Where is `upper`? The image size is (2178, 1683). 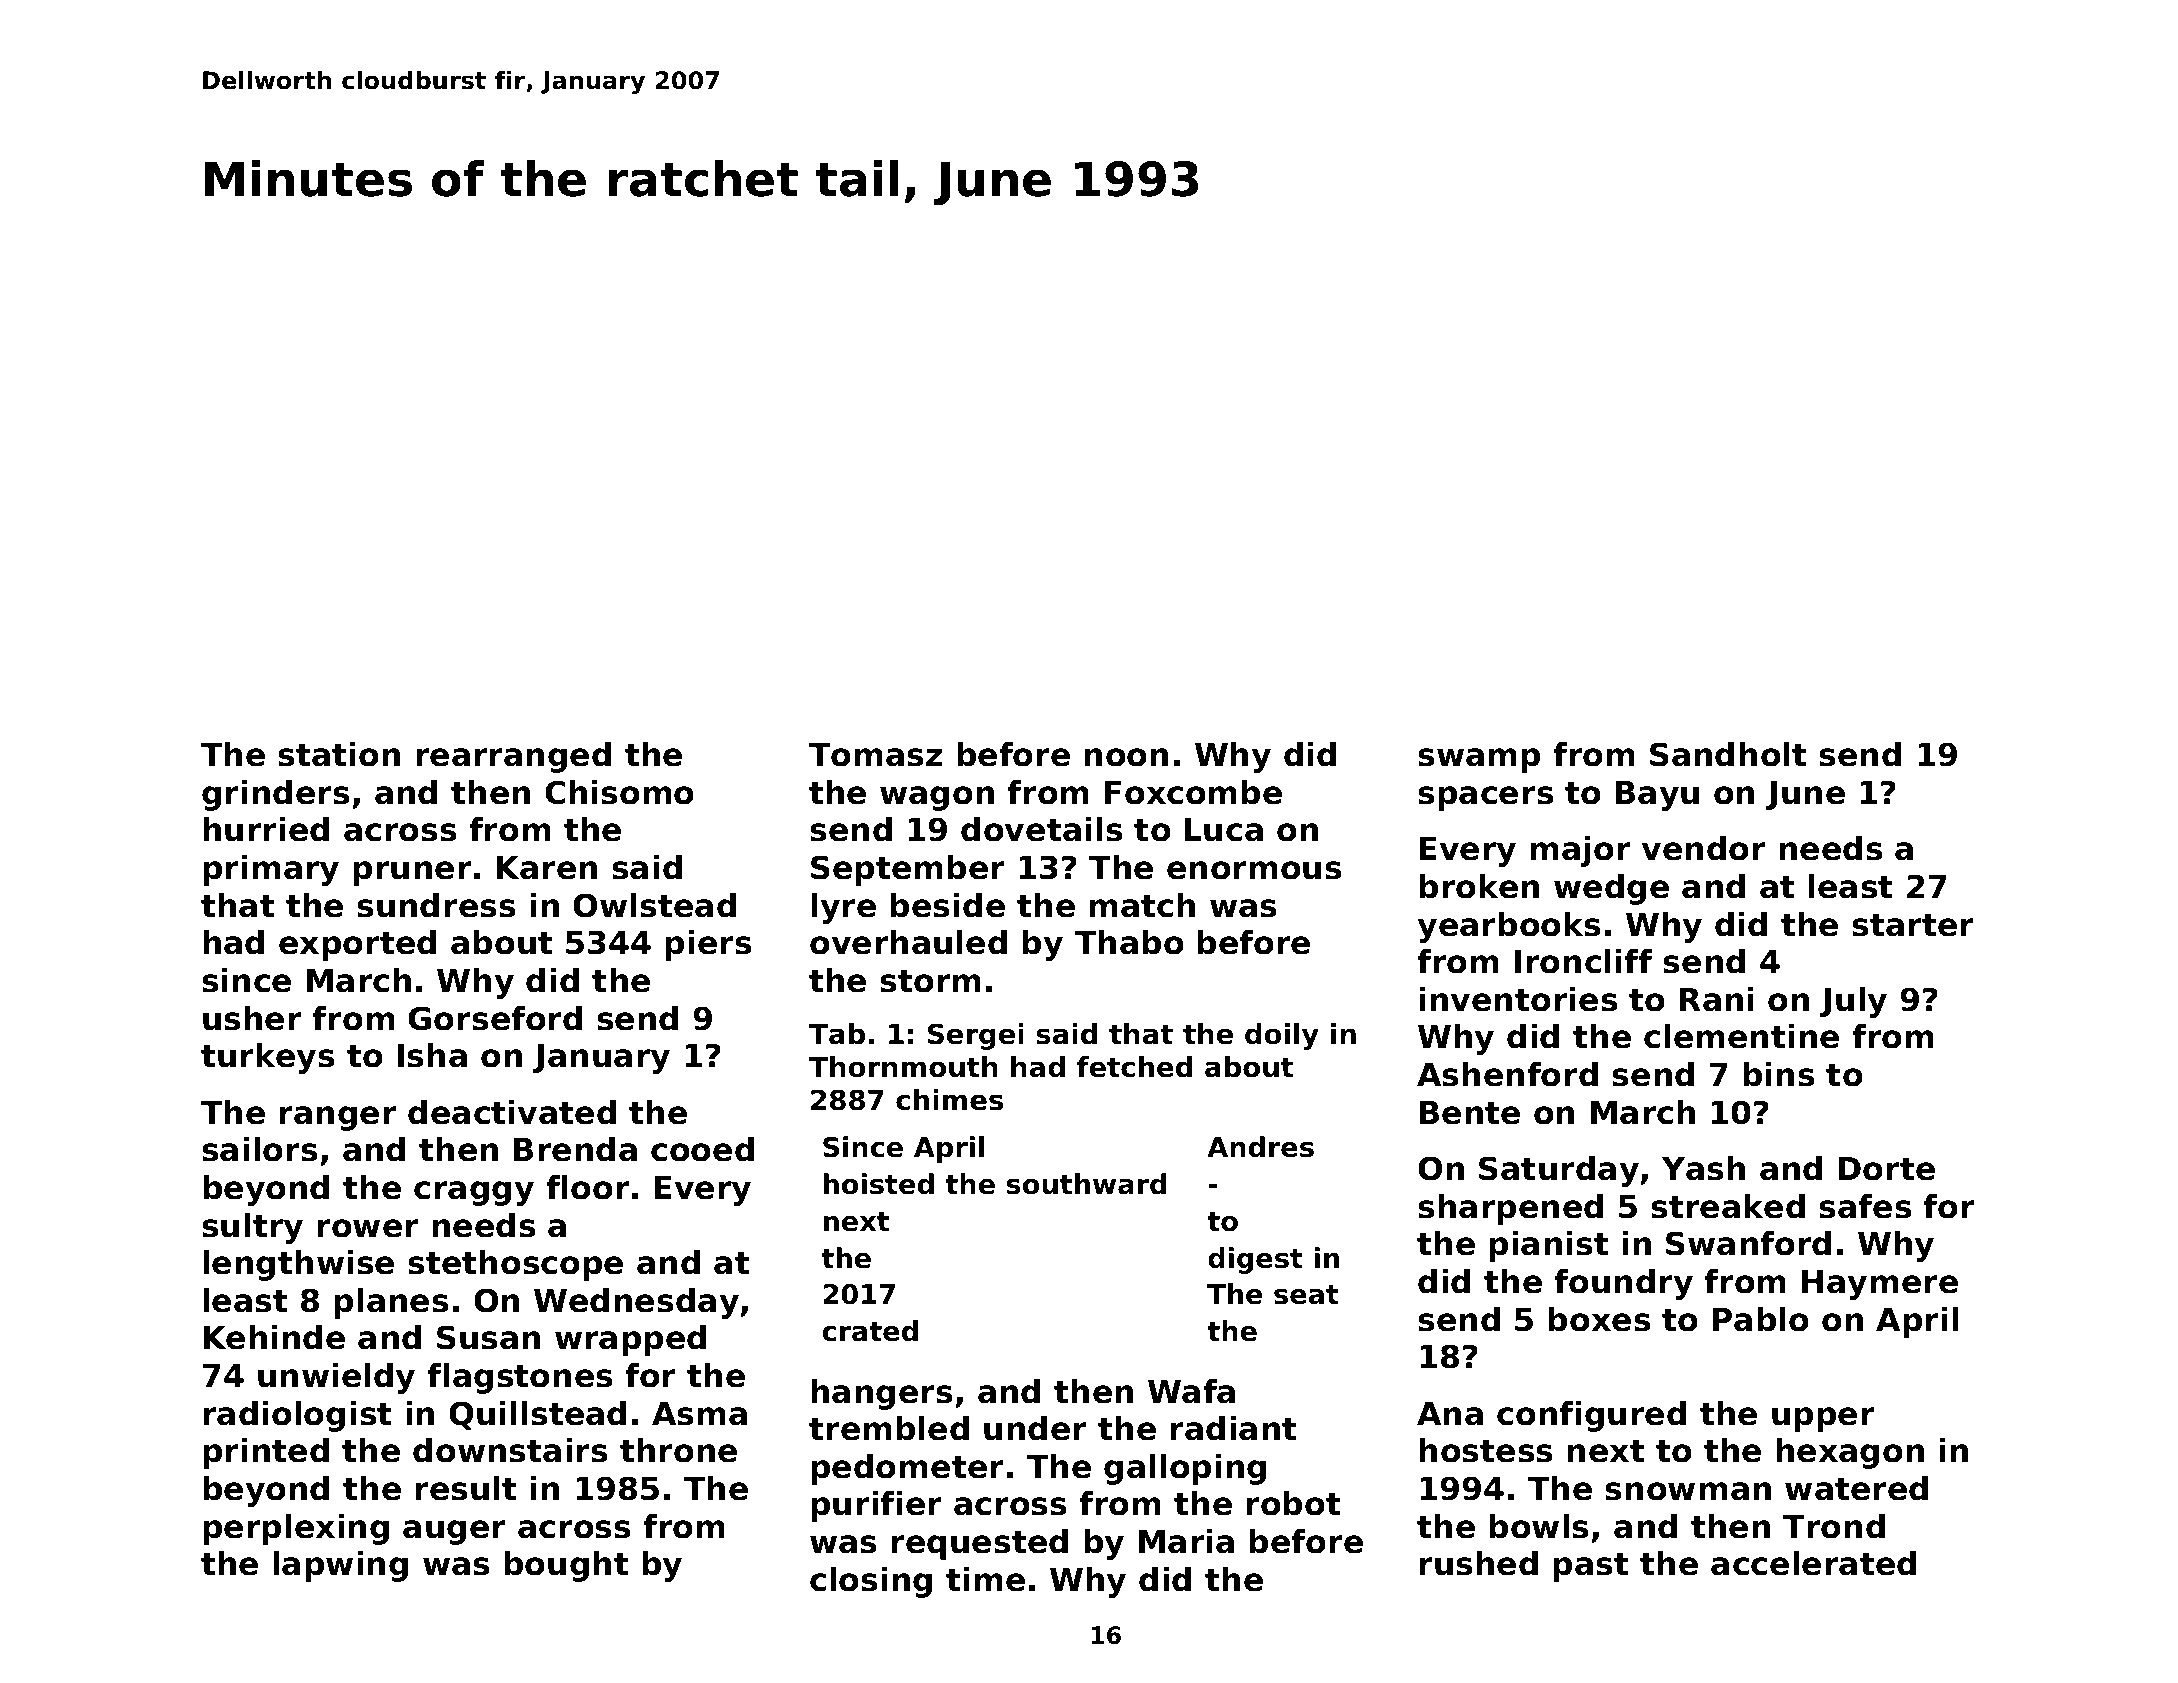 upper is located at coordinates (1823, 1419).
